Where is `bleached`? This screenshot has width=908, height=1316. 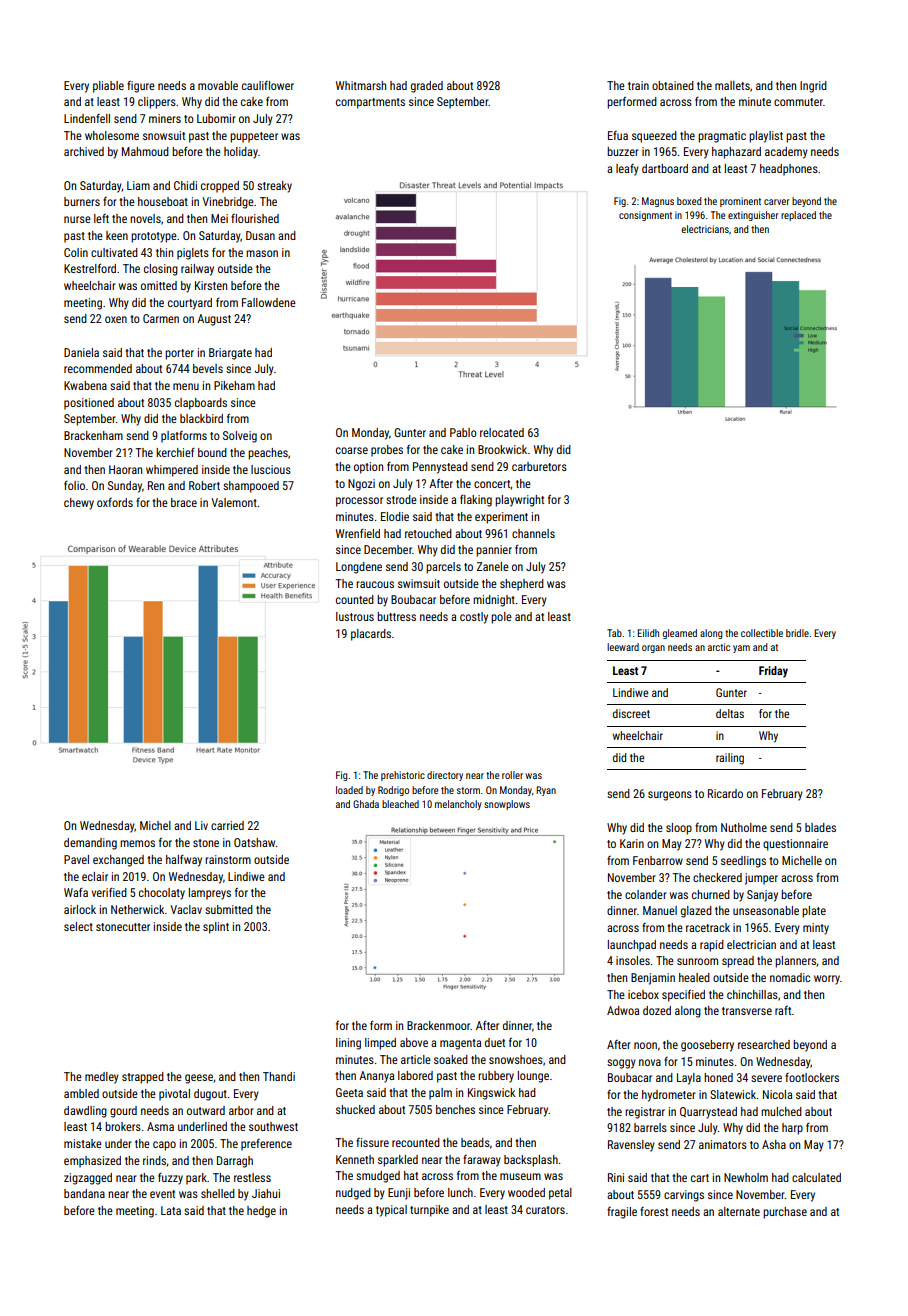
bleached is located at coordinates (400, 804).
